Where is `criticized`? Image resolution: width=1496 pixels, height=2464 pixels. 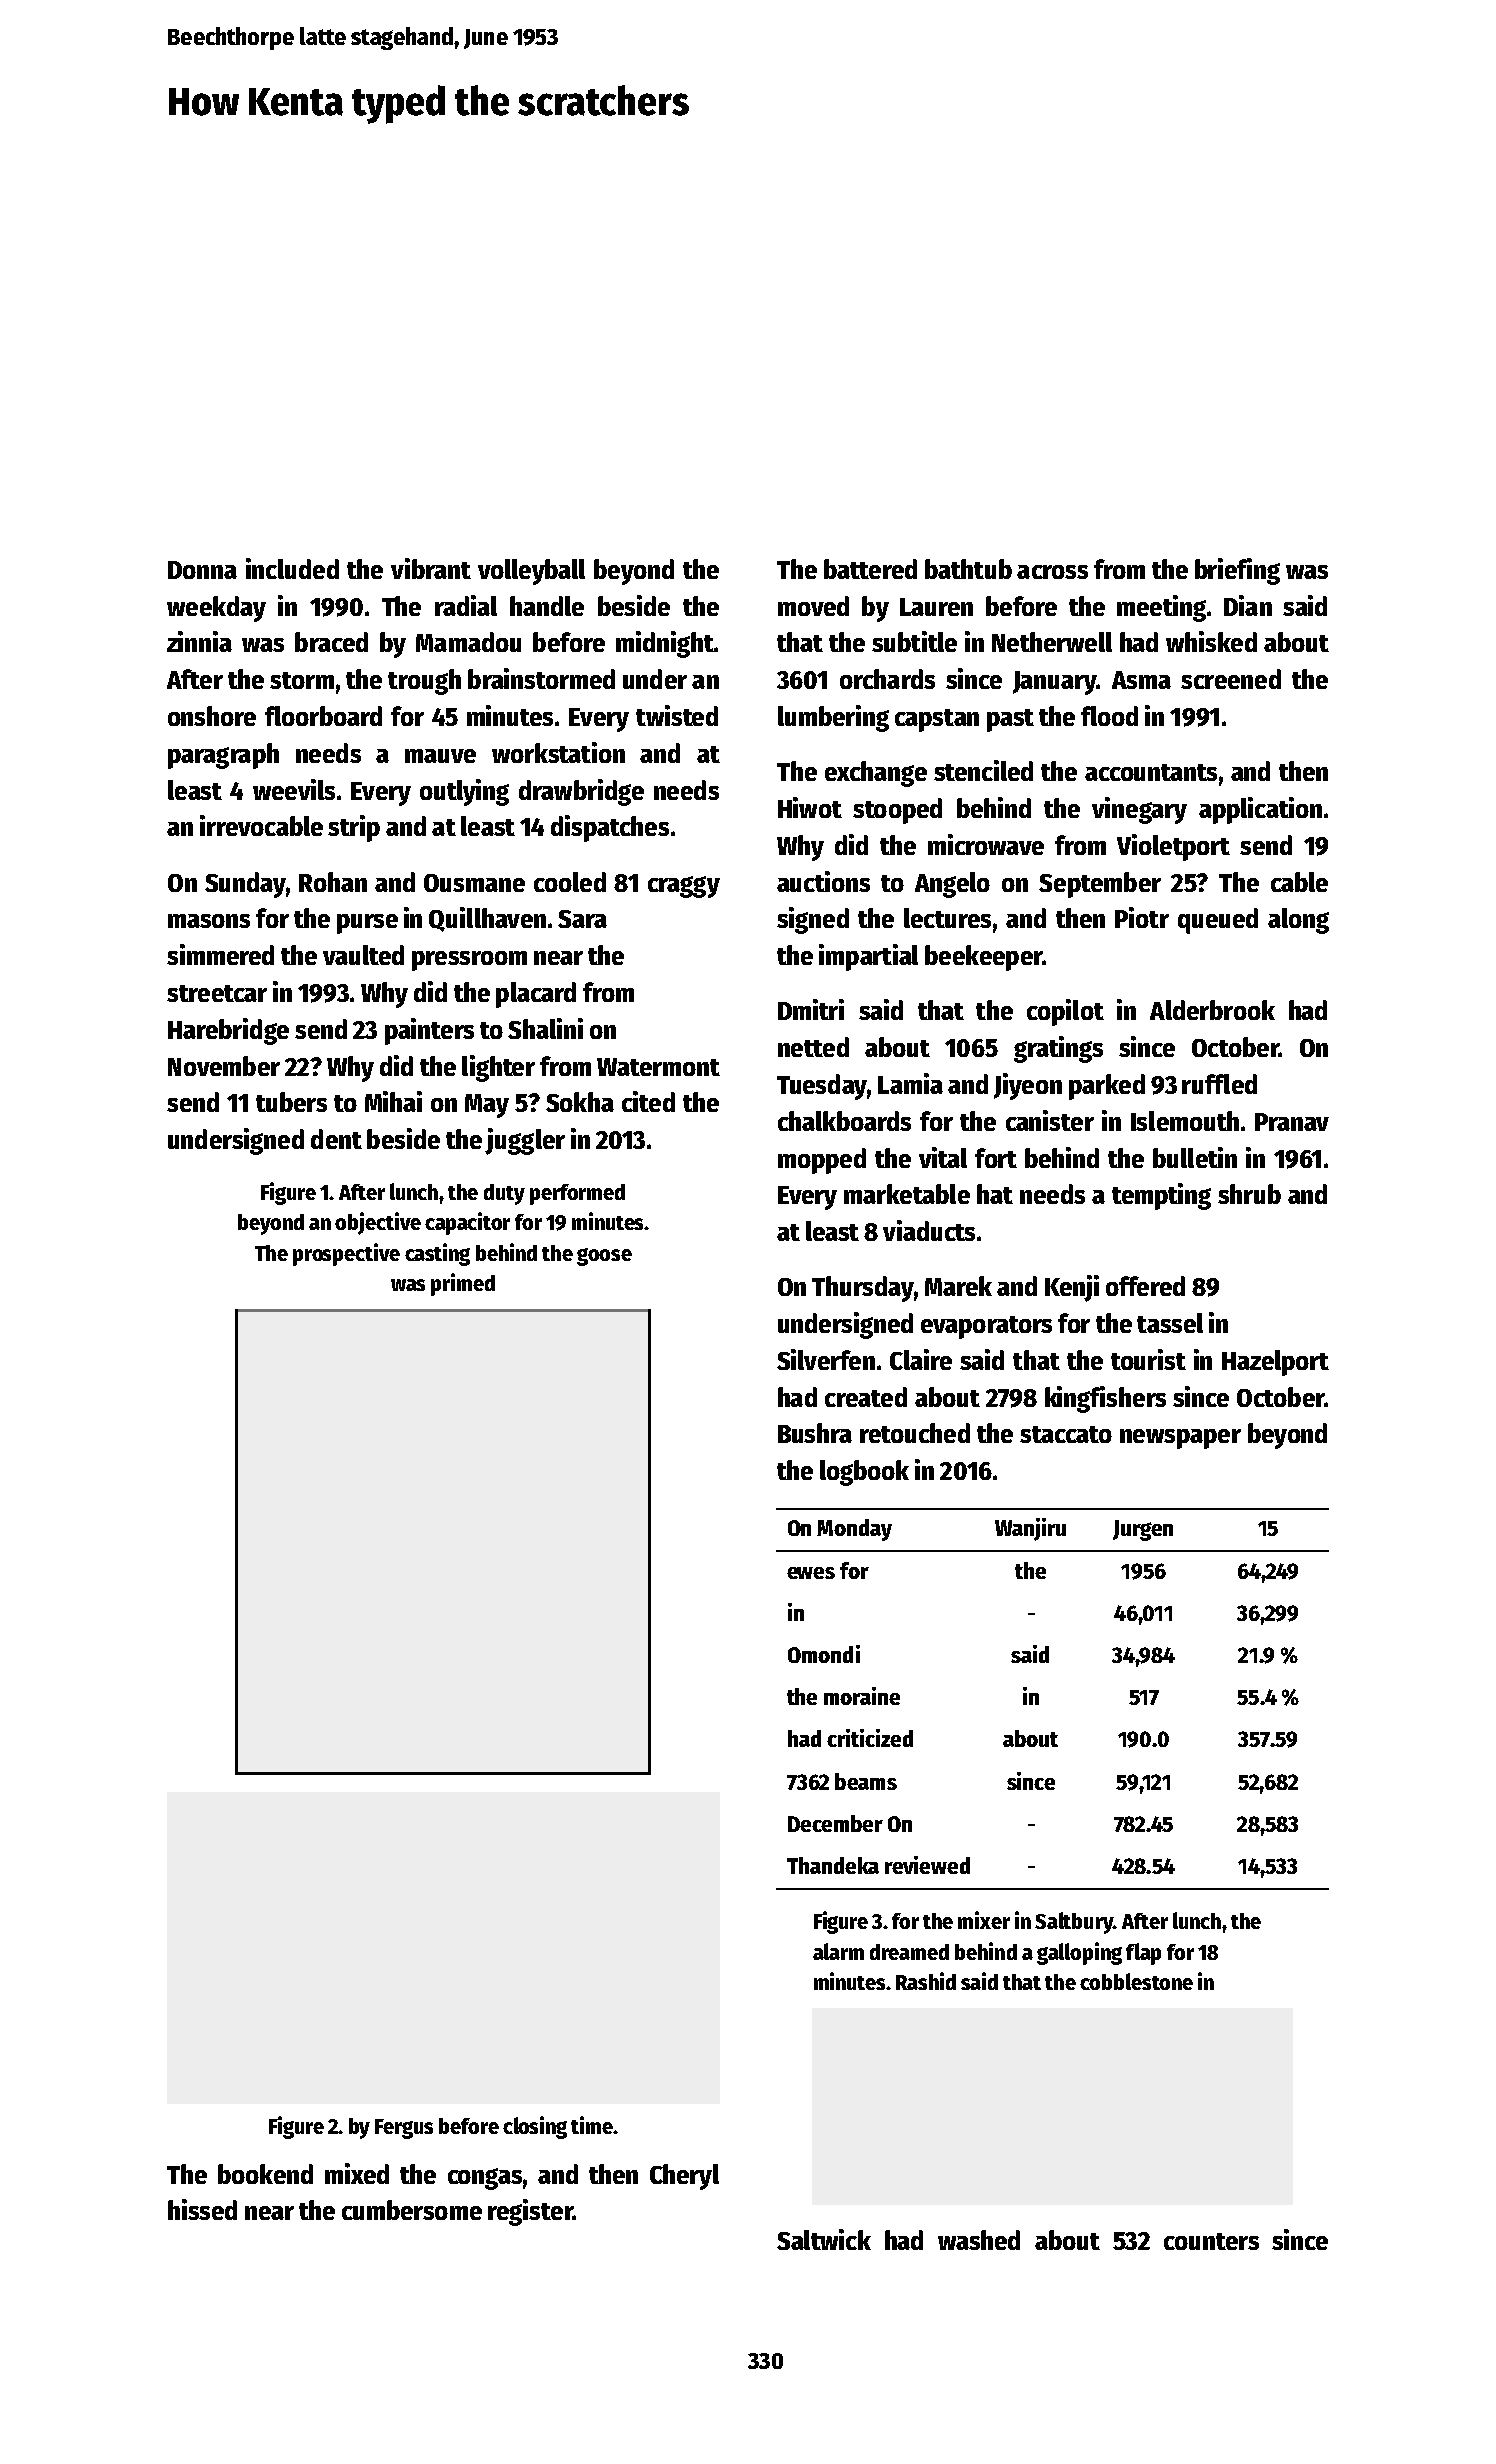
criticized is located at coordinates (870, 1738).
